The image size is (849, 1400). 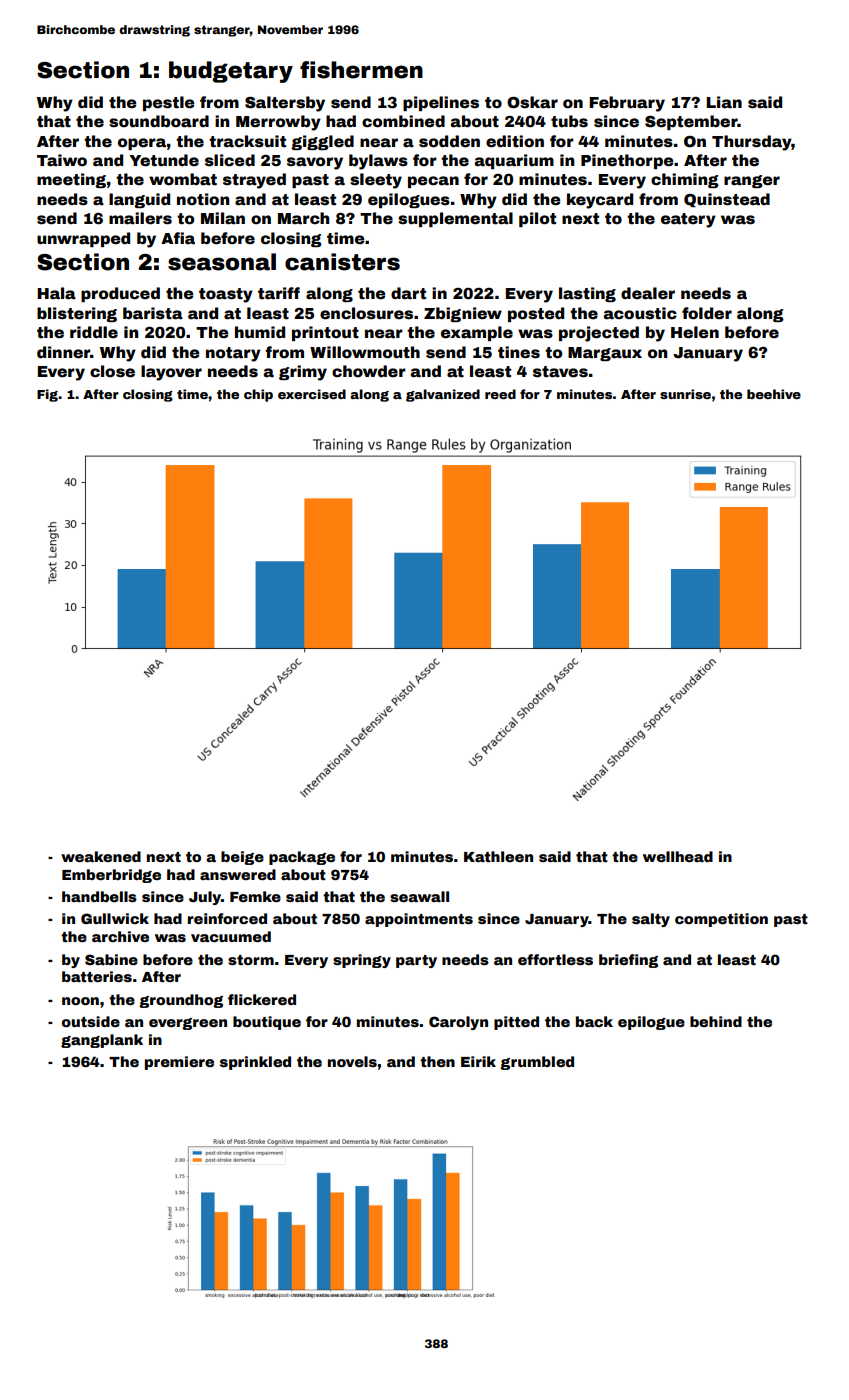 I want to click on sleety, so click(x=376, y=181).
